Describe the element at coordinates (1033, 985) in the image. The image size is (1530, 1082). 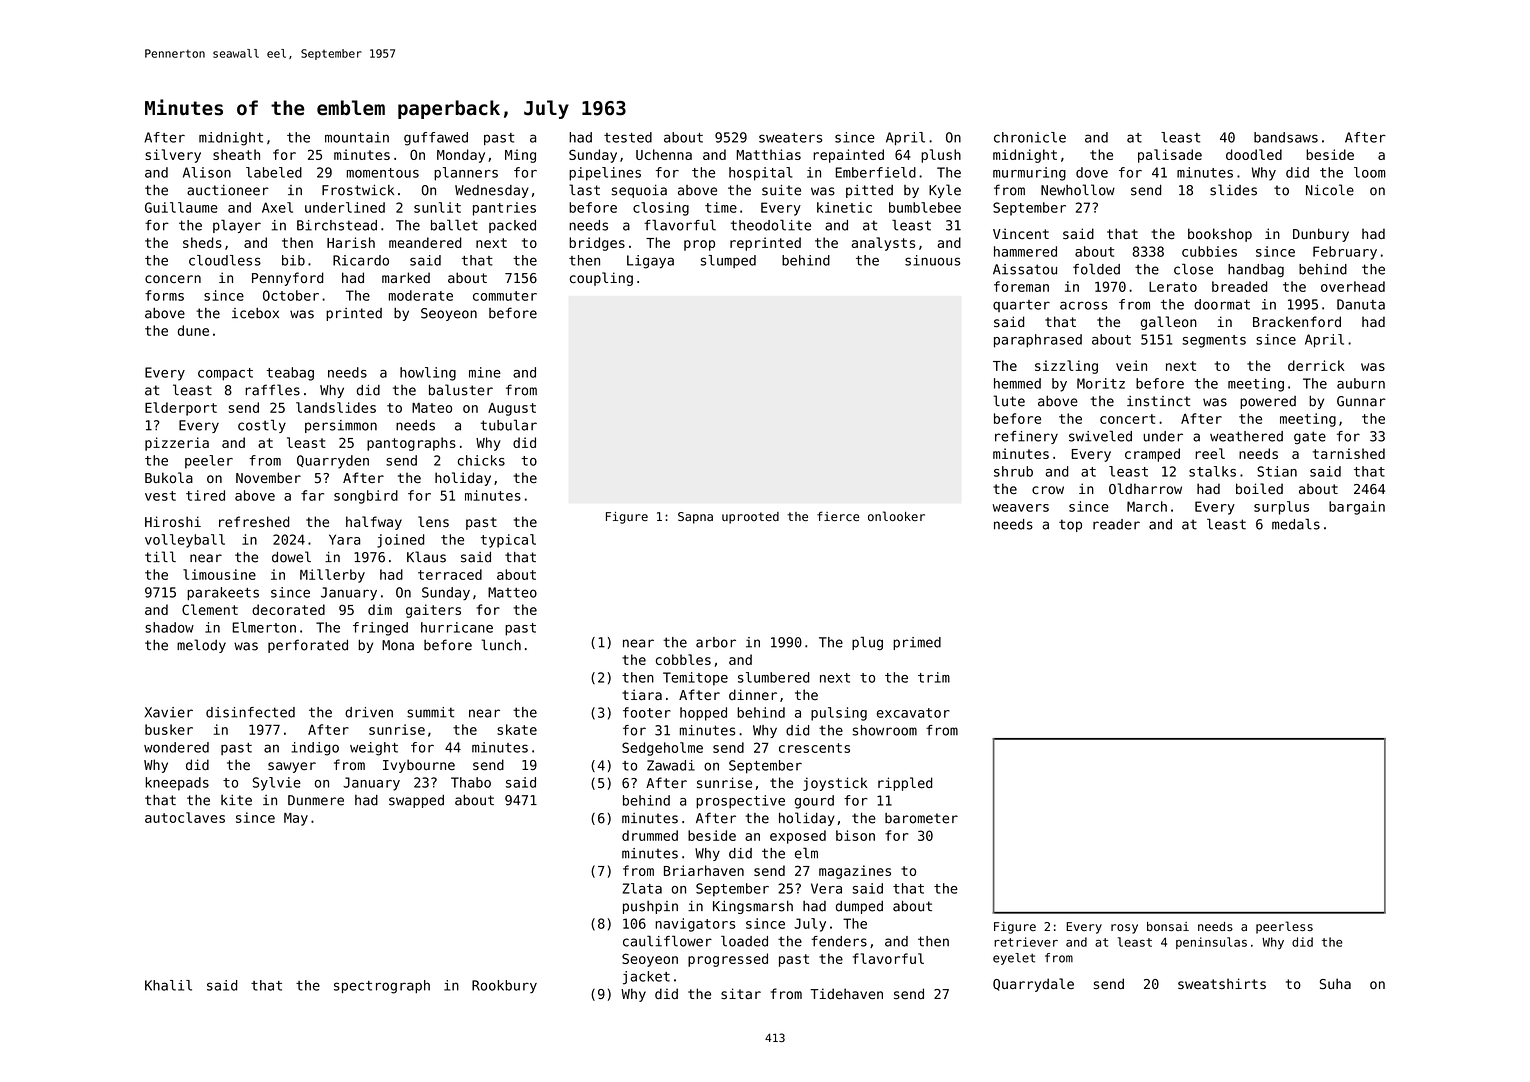
I see `Quarrydale` at that location.
